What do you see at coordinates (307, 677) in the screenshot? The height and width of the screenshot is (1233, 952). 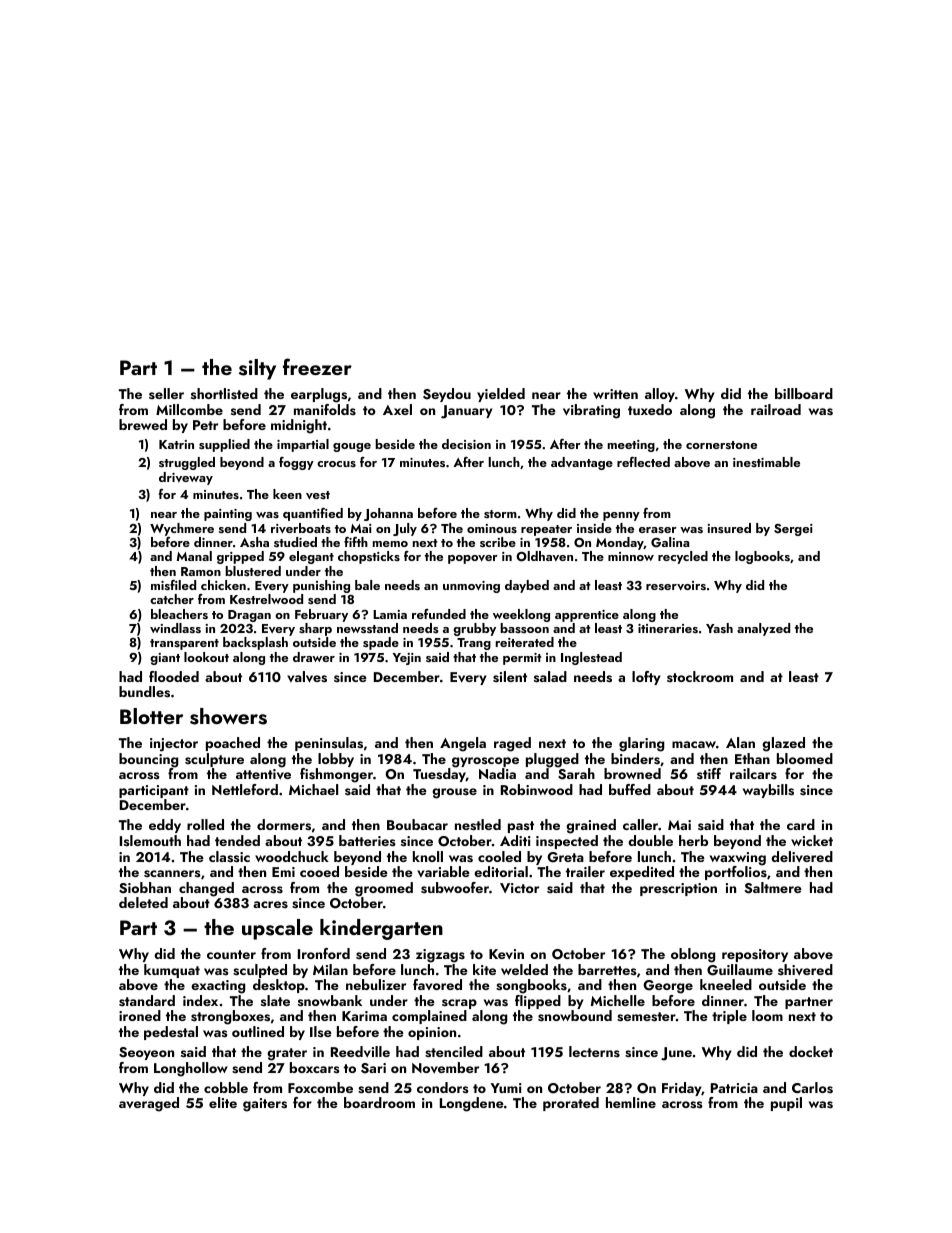 I see `valves` at bounding box center [307, 677].
